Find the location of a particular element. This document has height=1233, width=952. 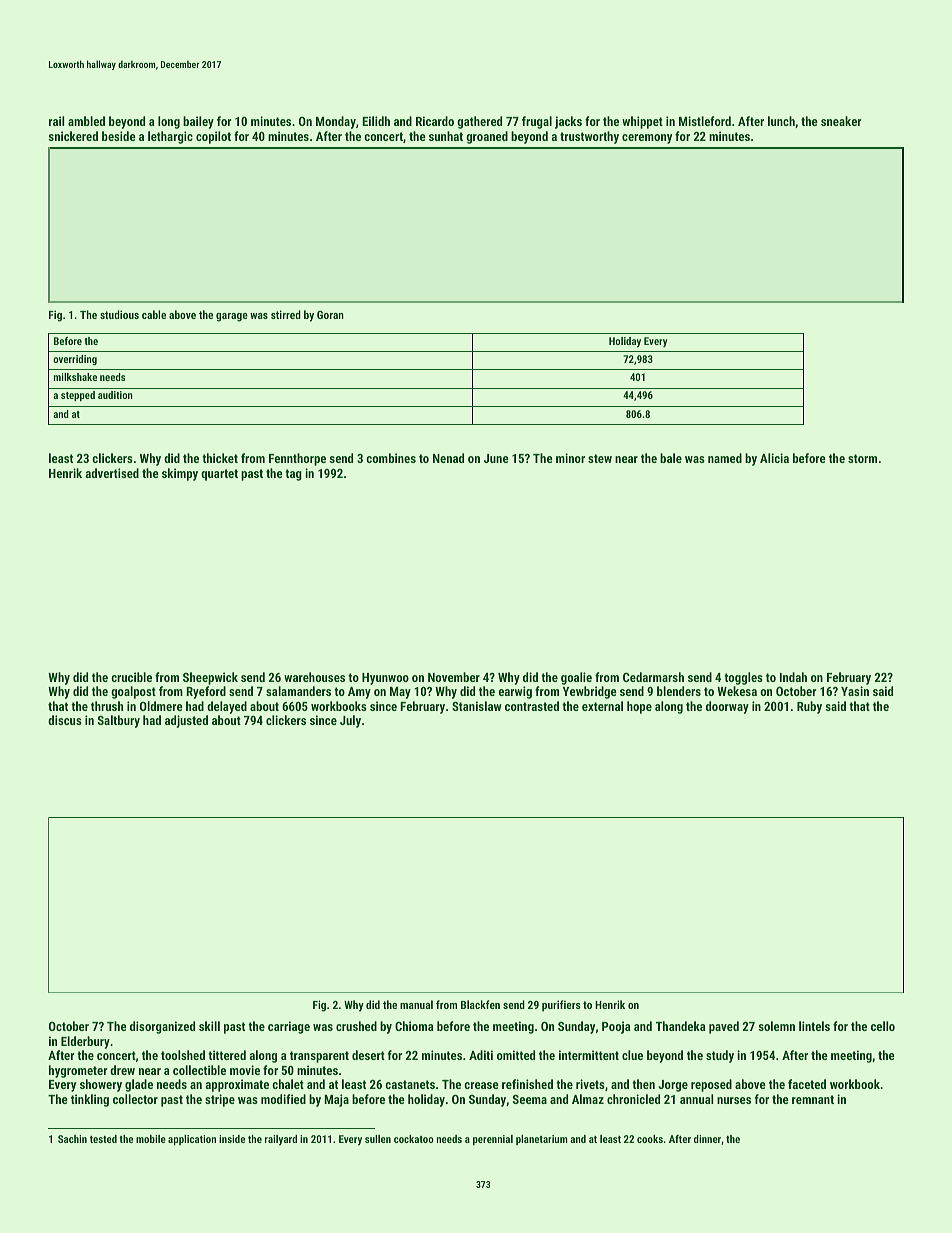

planetarium is located at coordinates (542, 1140).
